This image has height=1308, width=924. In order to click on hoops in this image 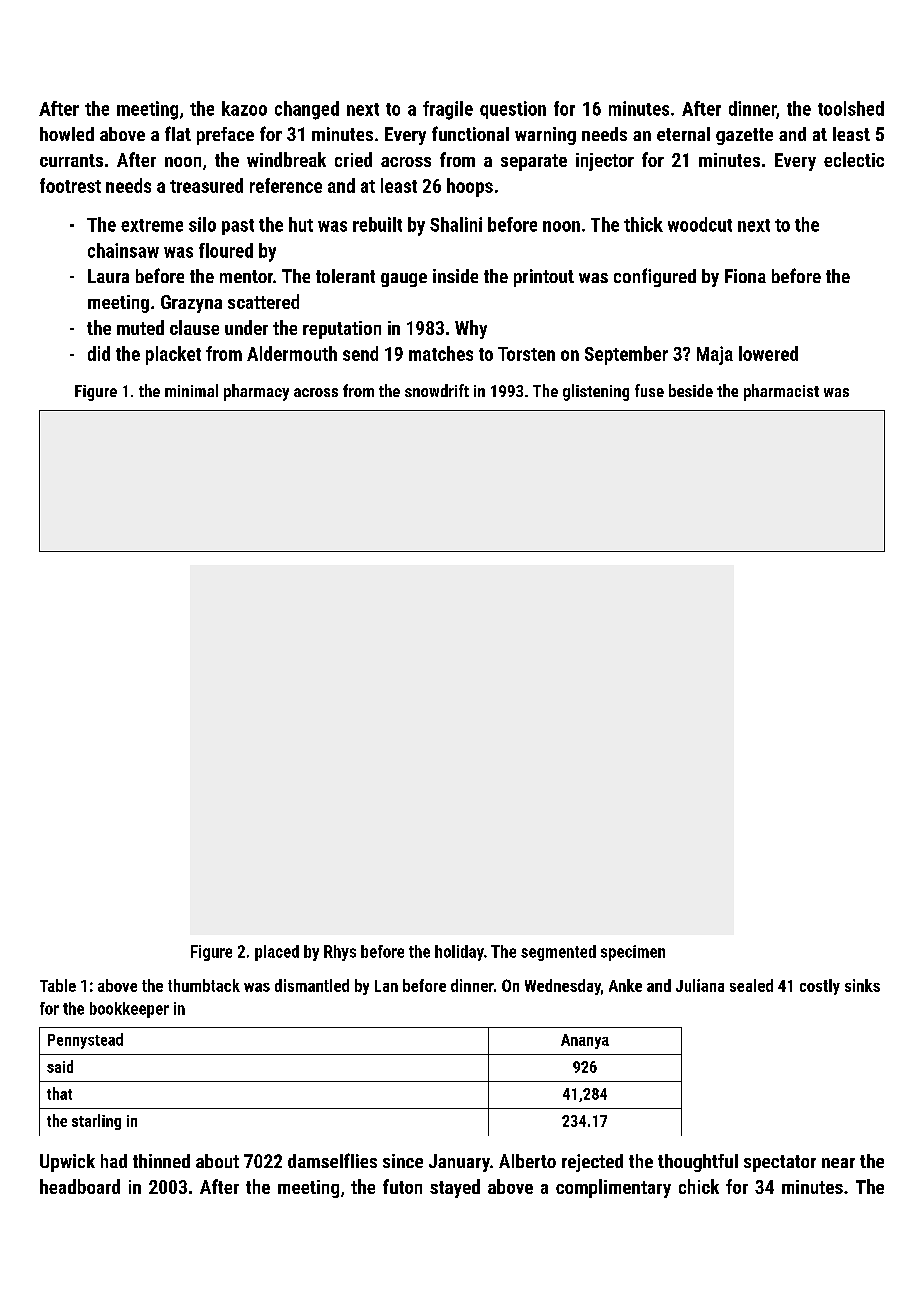, I will do `click(470, 187)`.
